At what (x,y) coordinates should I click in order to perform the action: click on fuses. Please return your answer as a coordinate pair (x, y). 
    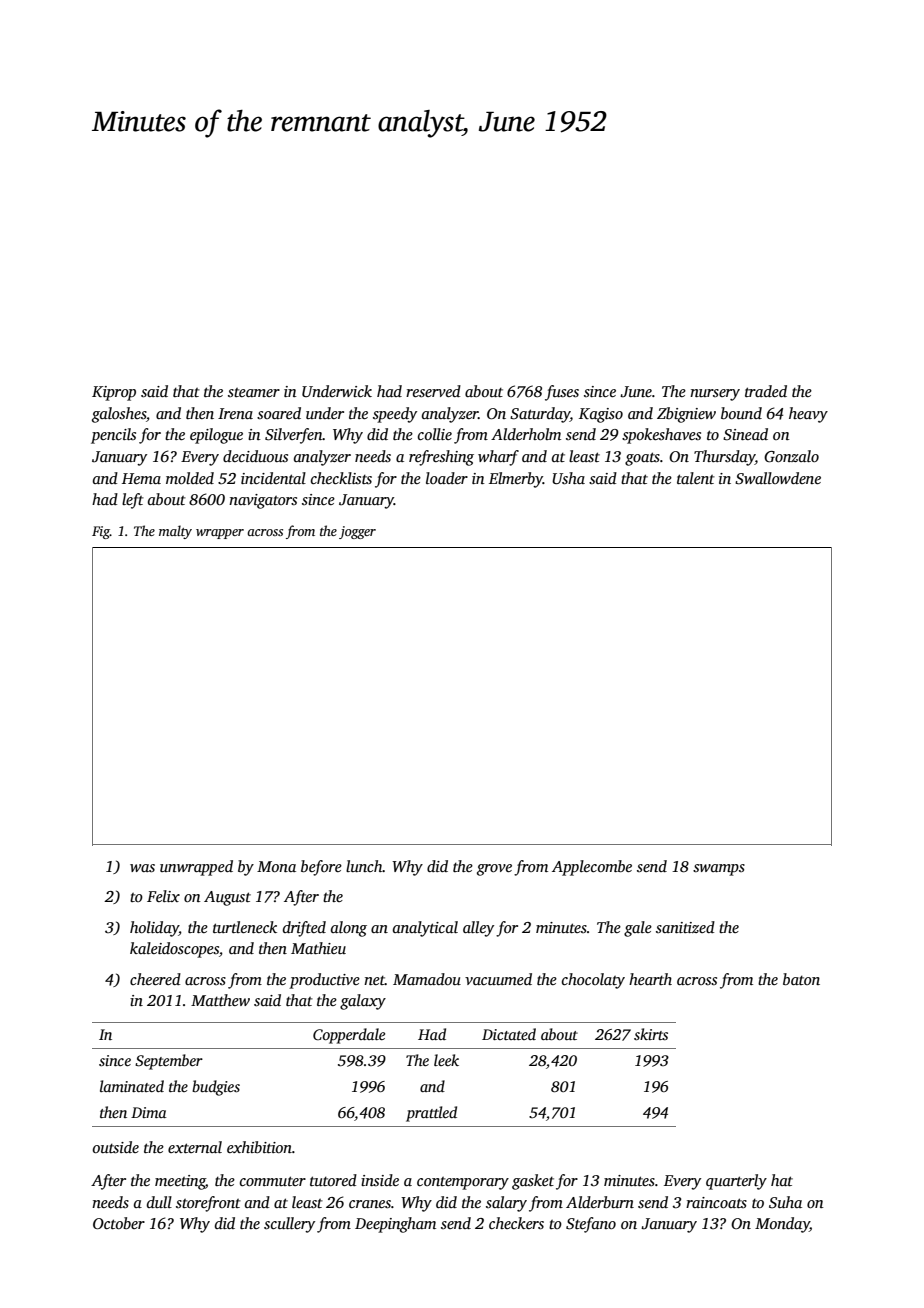
    Looking at the image, I should click on (562, 393).
